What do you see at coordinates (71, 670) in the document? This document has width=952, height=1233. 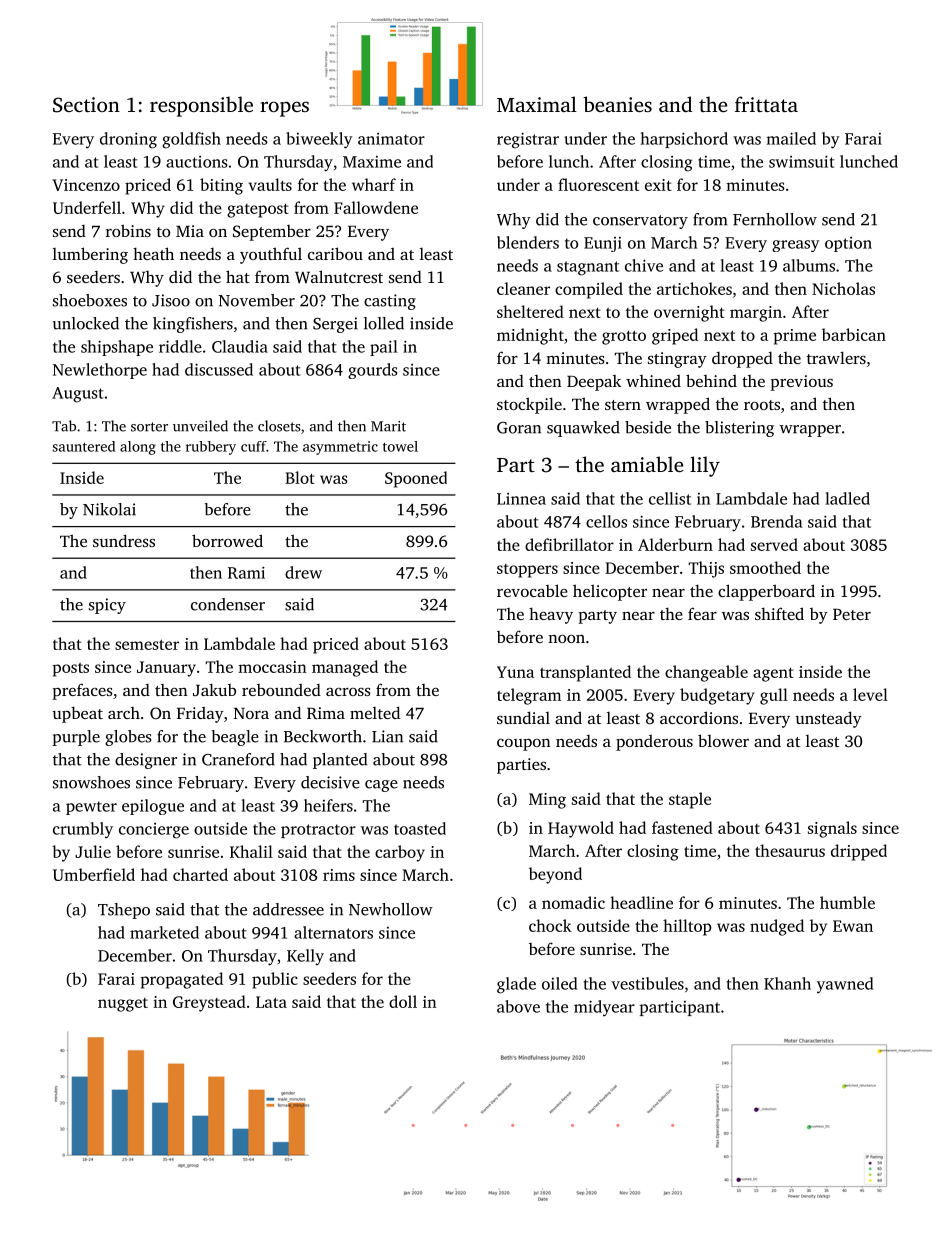 I see `posts` at bounding box center [71, 670].
